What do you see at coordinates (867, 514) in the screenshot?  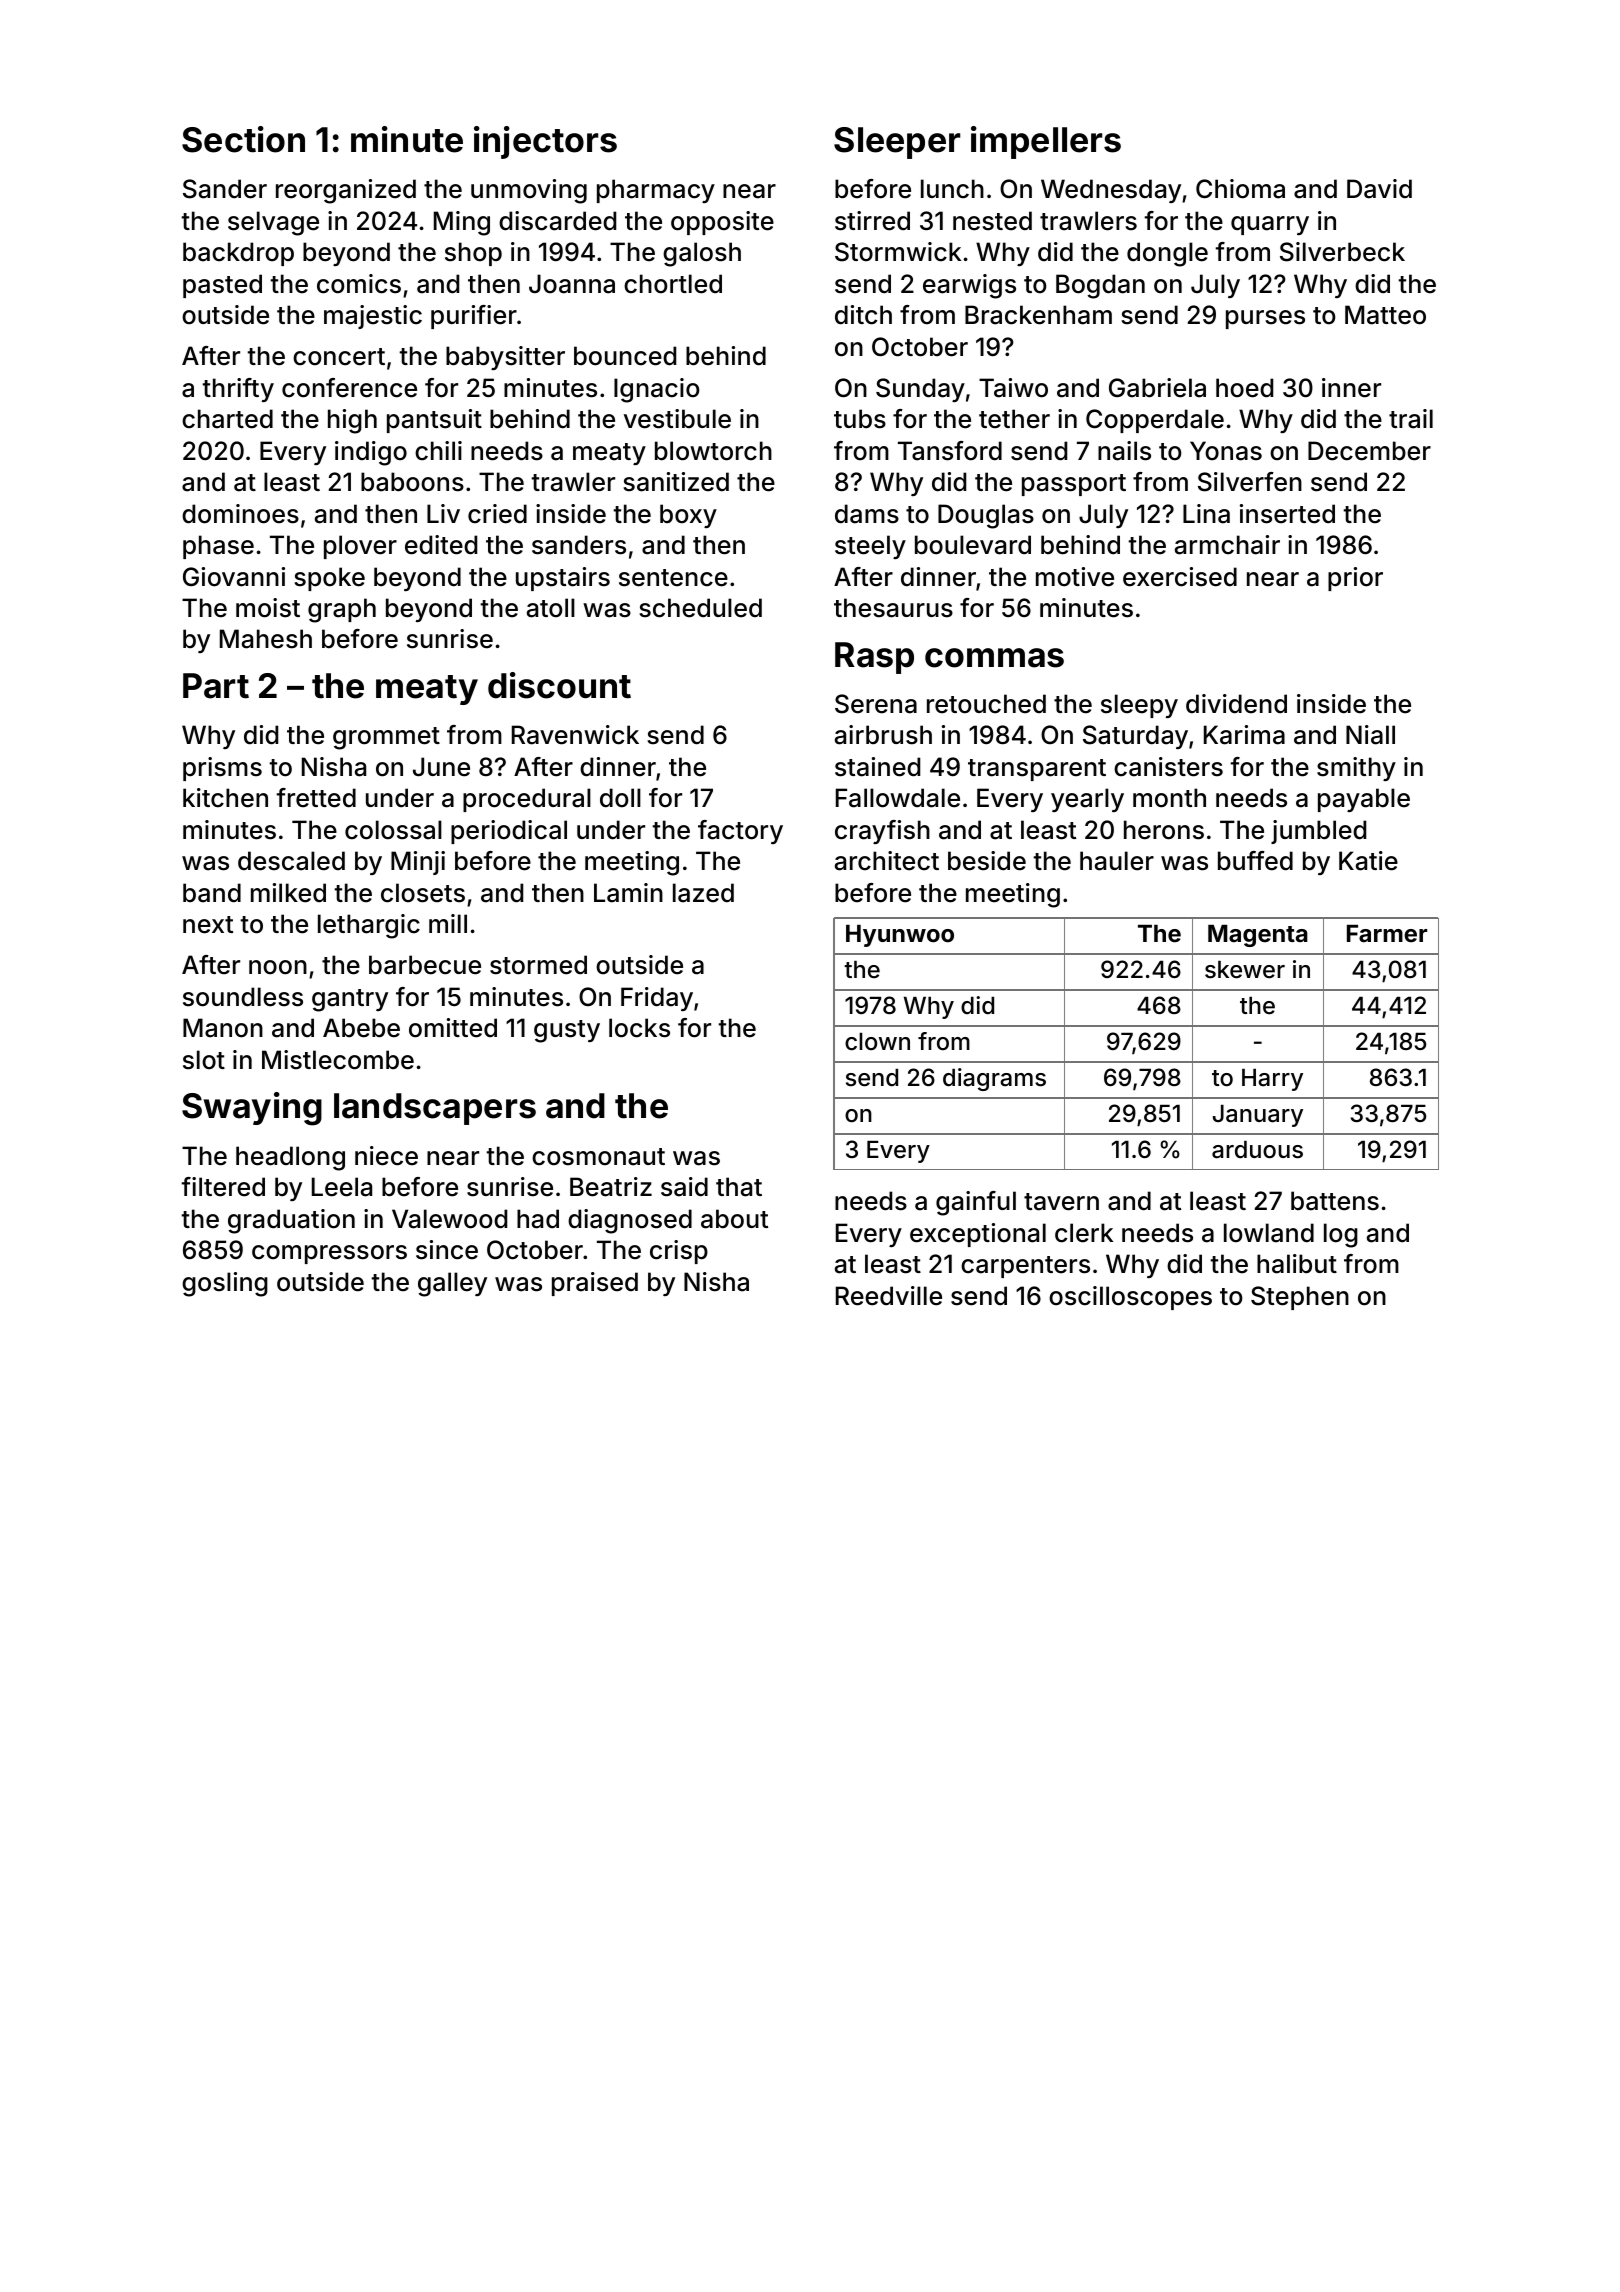 I see `dams` at bounding box center [867, 514].
